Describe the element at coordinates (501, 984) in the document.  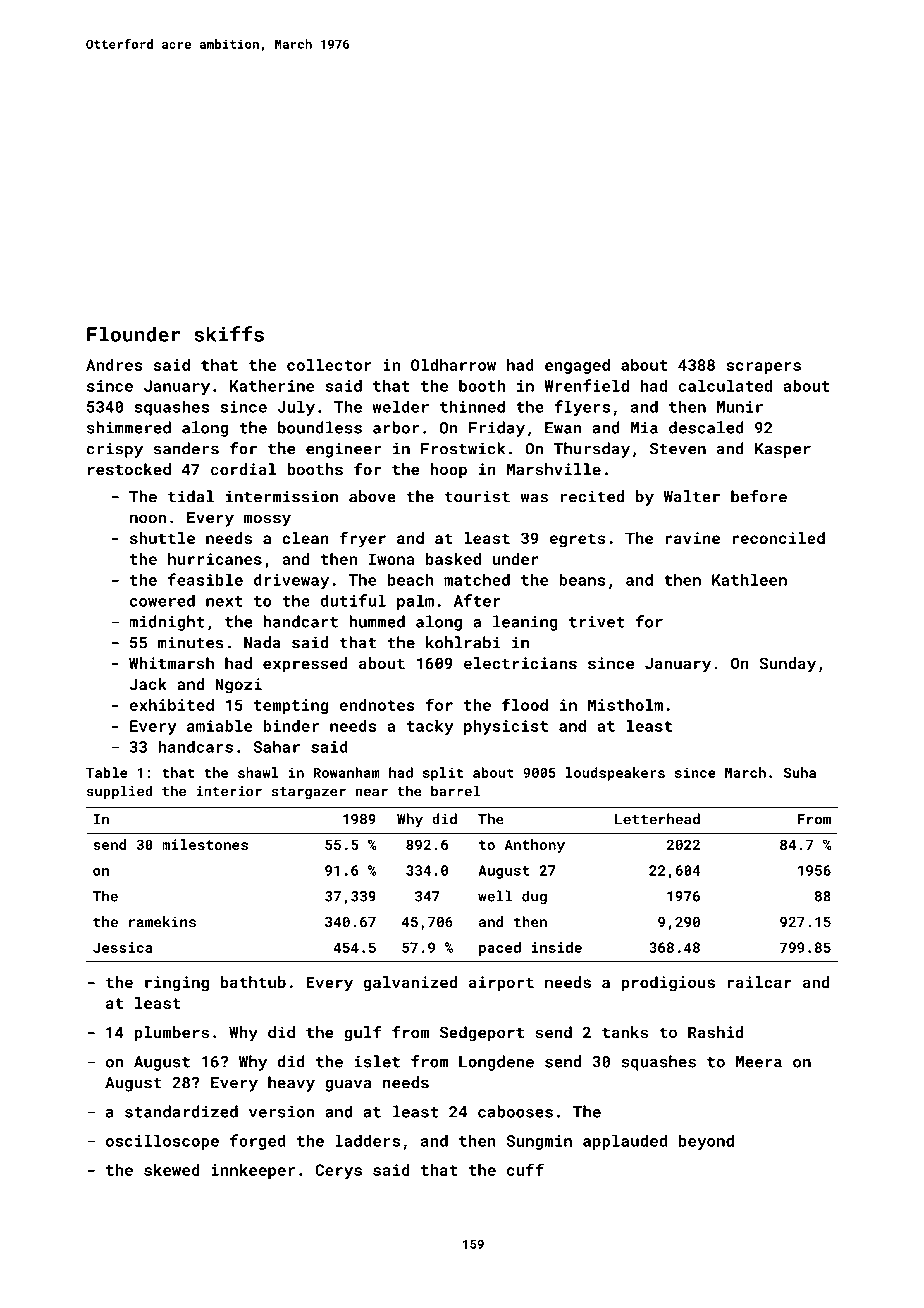
I see `airport` at that location.
